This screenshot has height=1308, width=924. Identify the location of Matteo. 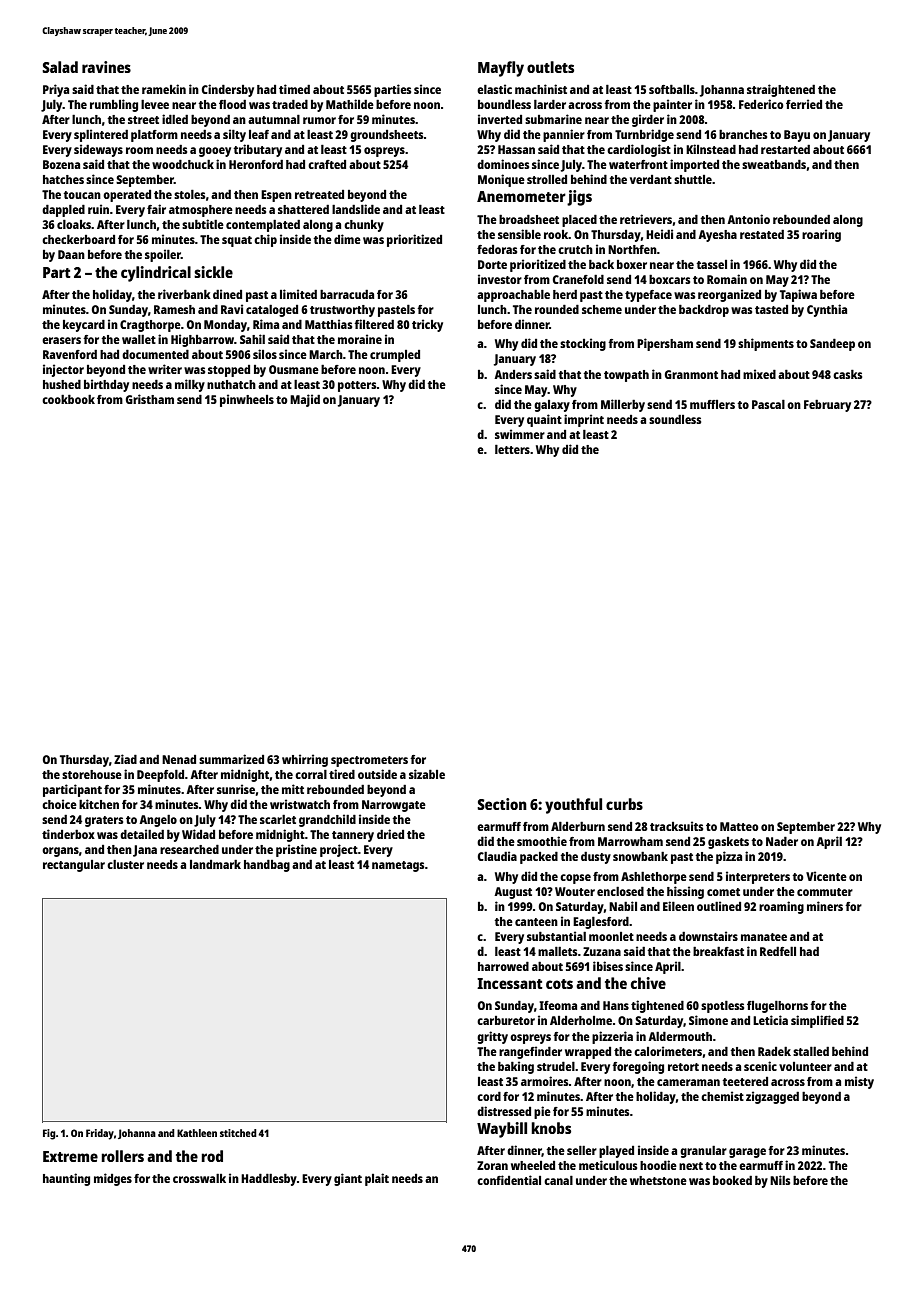
(739, 826).
